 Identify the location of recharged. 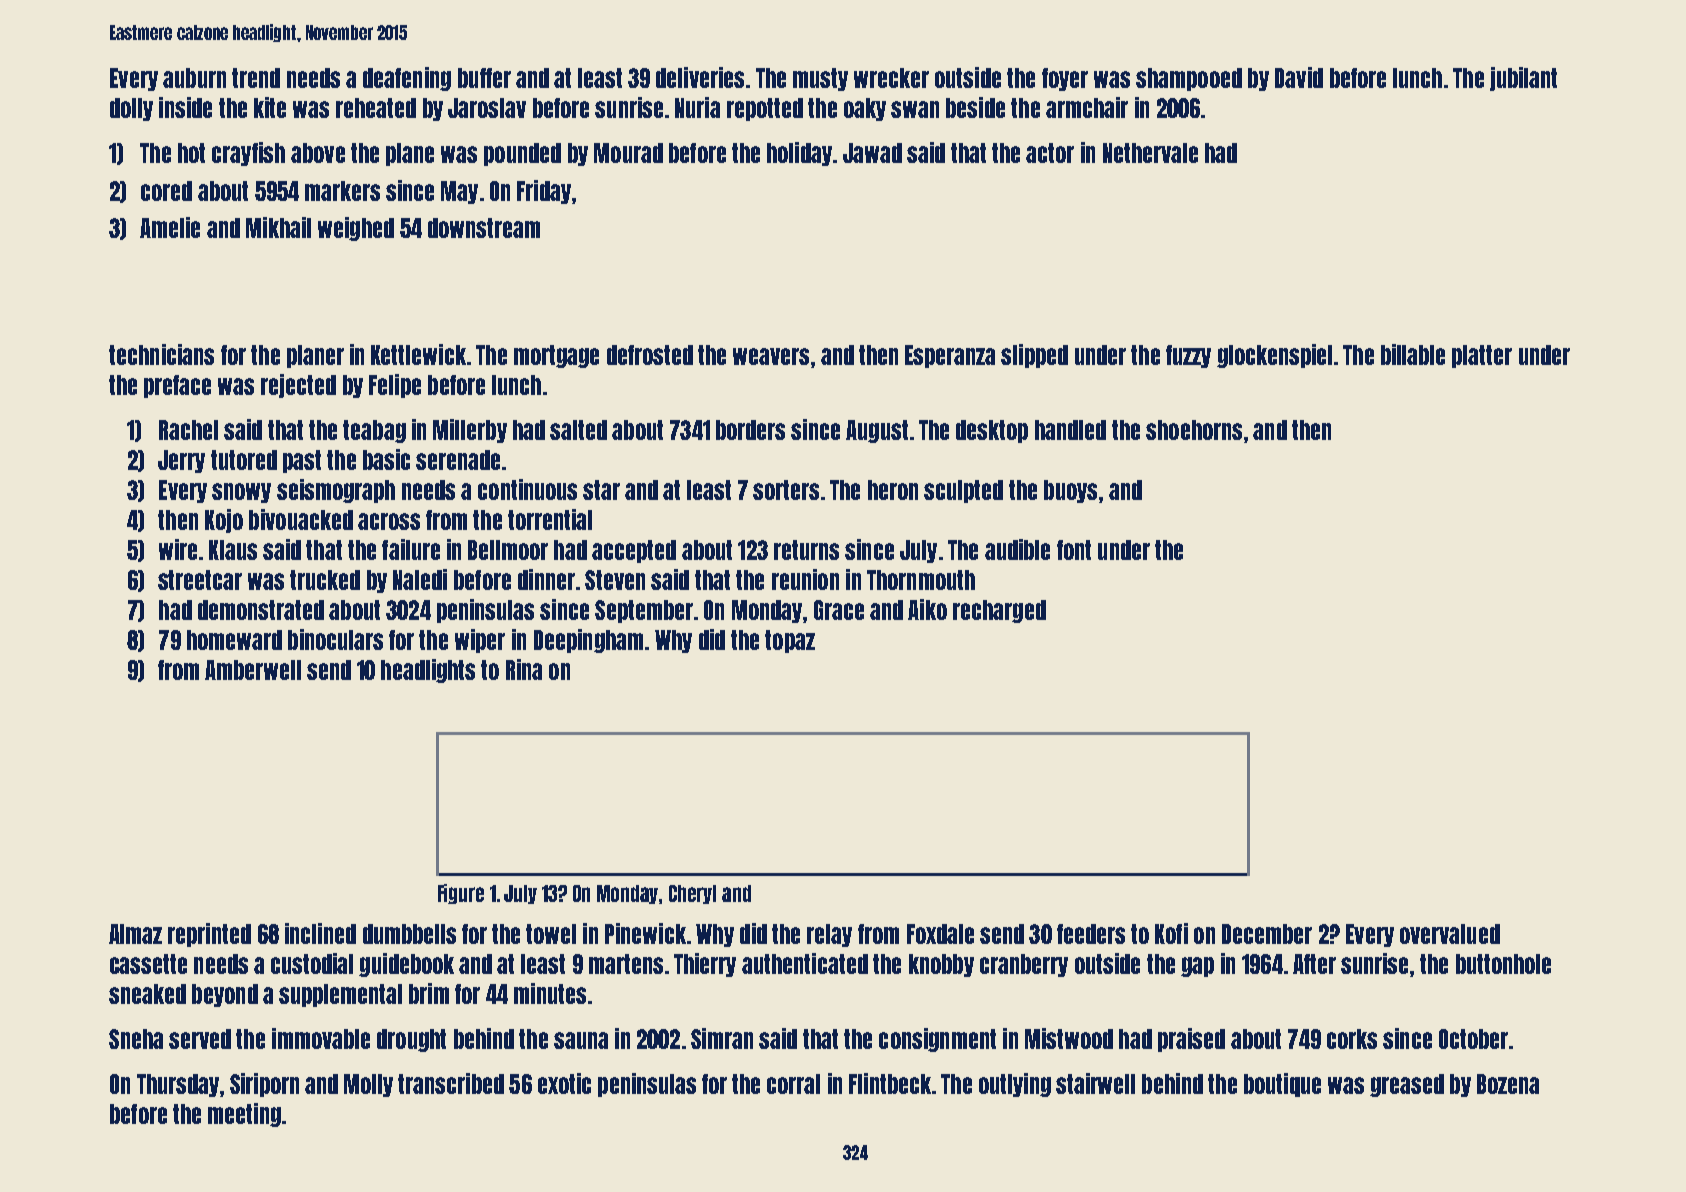
(999, 611).
